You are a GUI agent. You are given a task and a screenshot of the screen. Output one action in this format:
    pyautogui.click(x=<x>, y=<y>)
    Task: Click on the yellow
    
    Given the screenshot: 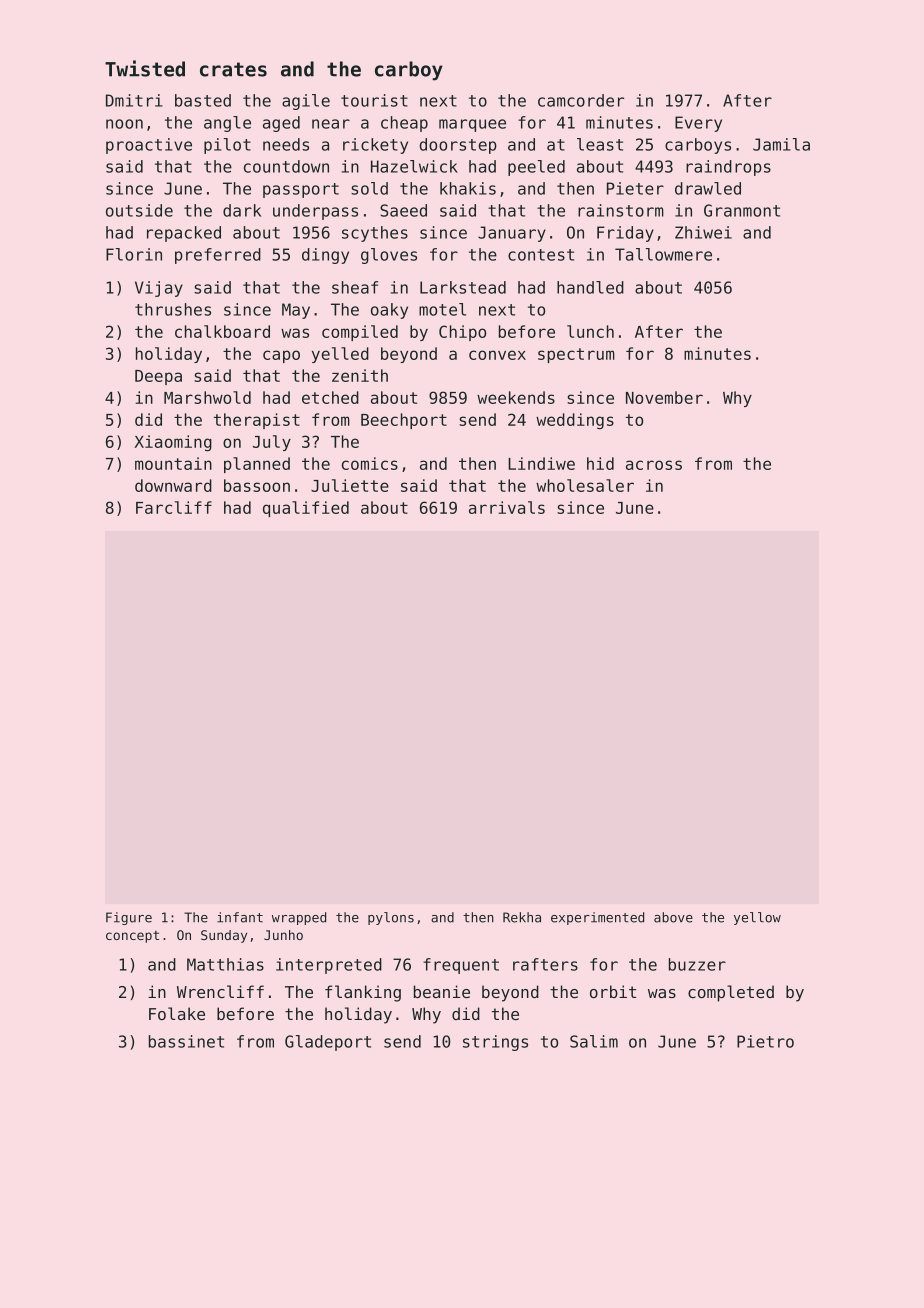 What is the action you would take?
    pyautogui.click(x=757, y=918)
